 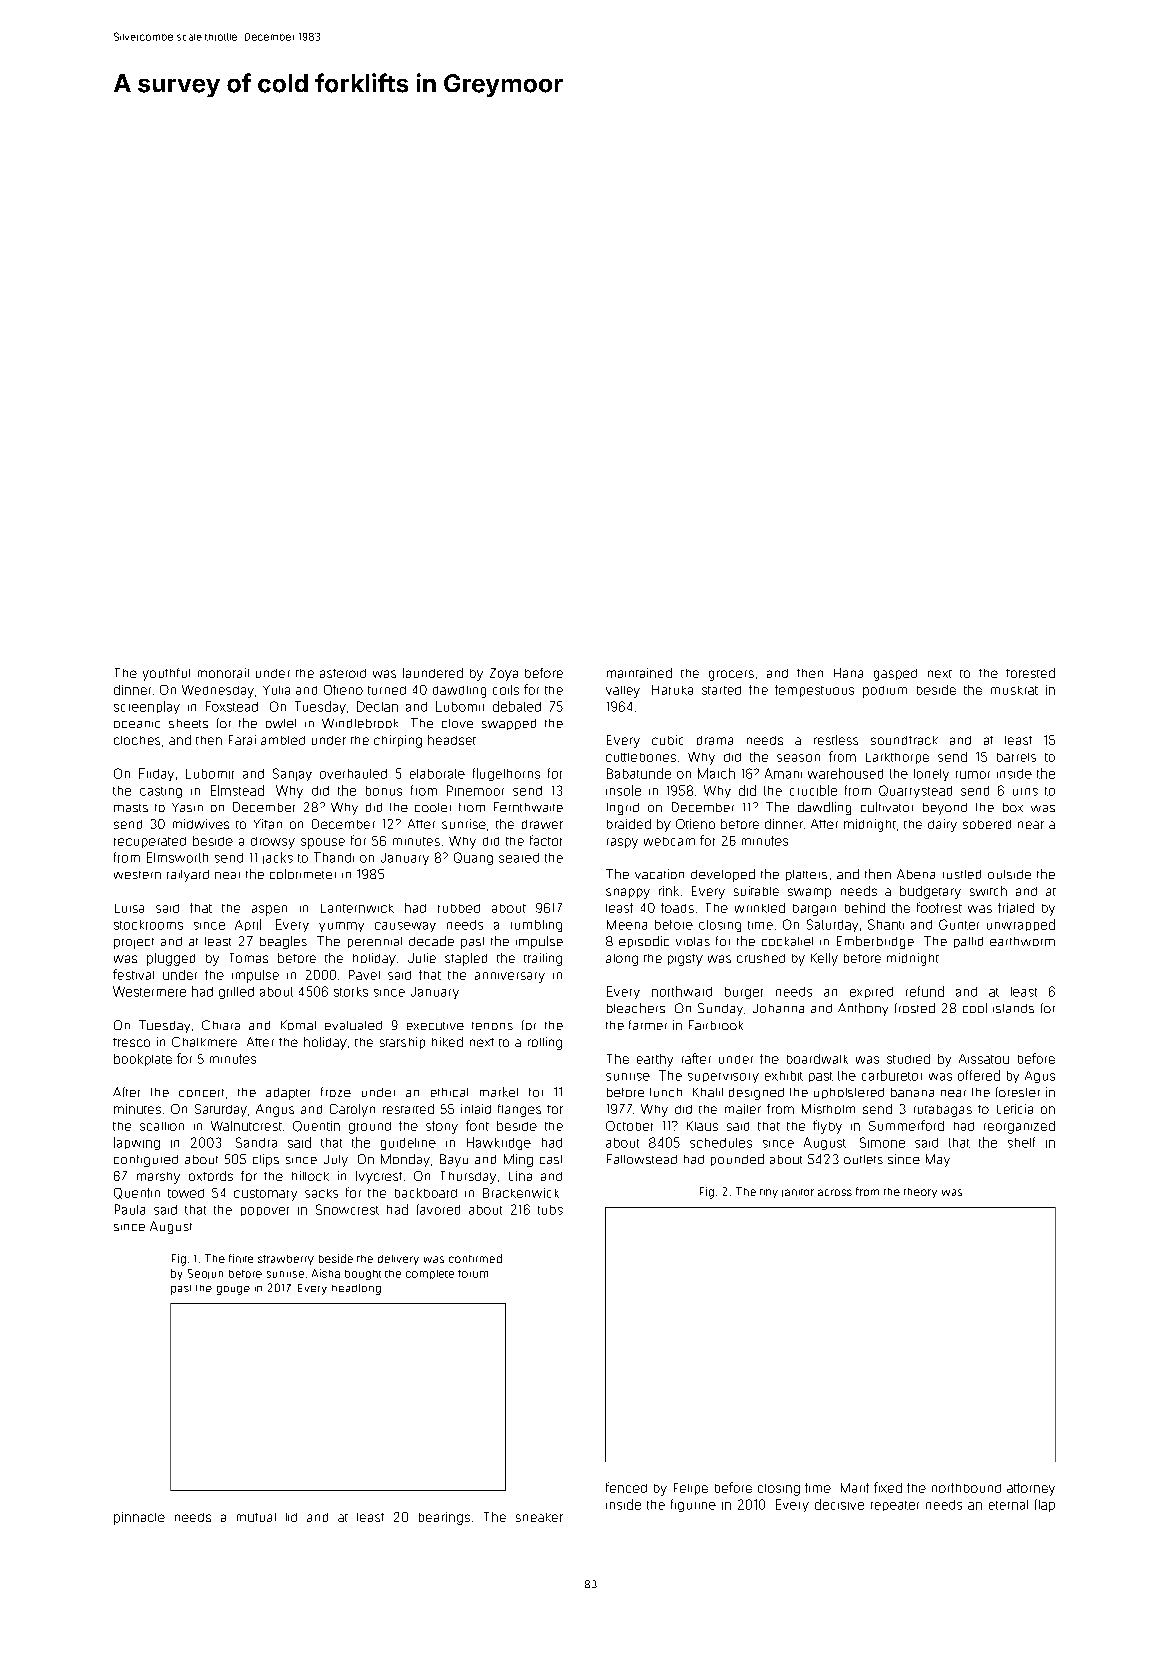 What do you see at coordinates (895, 675) in the screenshot?
I see `gasped` at bounding box center [895, 675].
